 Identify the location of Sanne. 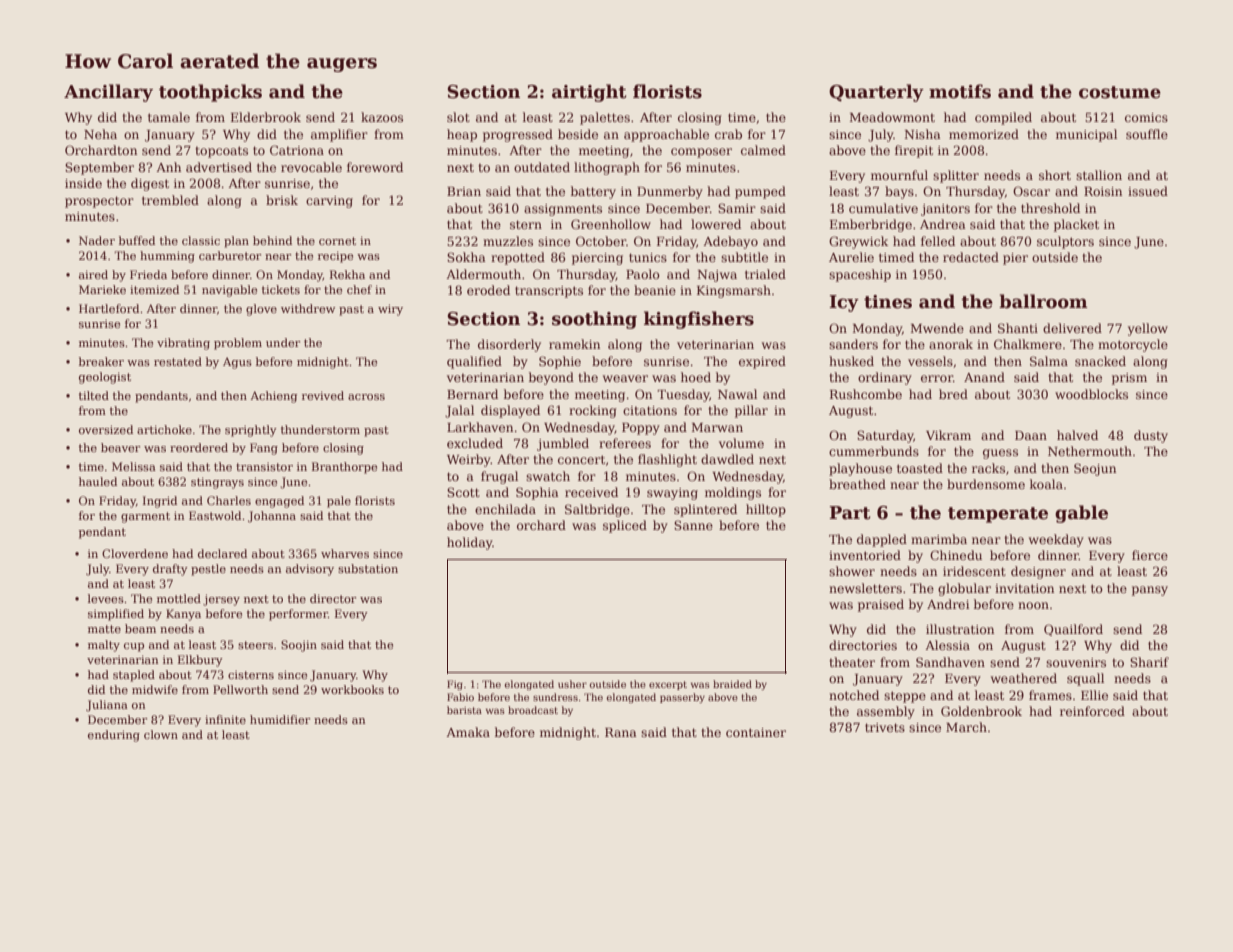
(693, 525).
